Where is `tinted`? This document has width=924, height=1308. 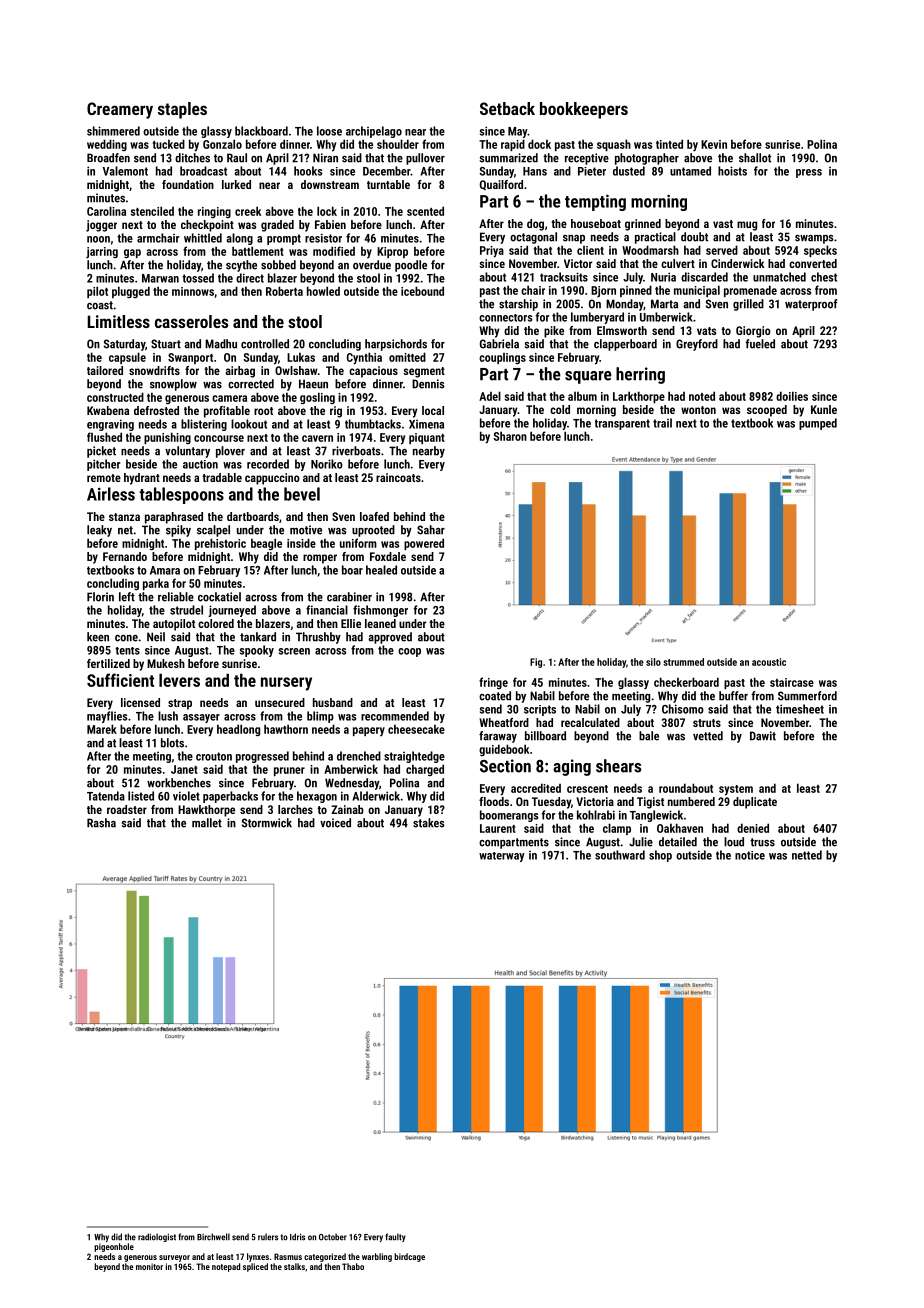
tinted is located at coordinates (669, 144).
